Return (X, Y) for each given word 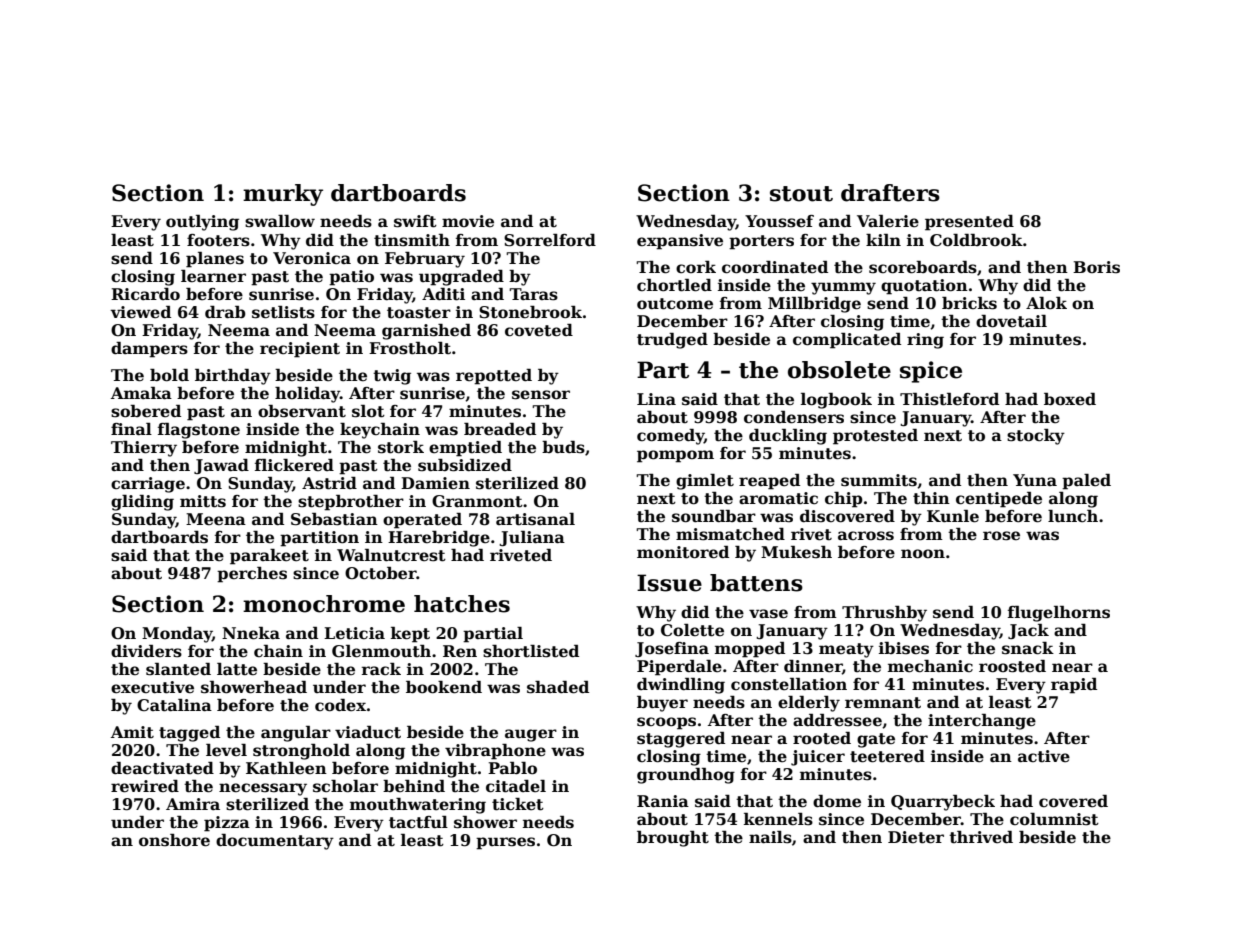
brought (673, 839)
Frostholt (410, 348)
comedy (670, 437)
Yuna (1035, 480)
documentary (275, 842)
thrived (981, 837)
